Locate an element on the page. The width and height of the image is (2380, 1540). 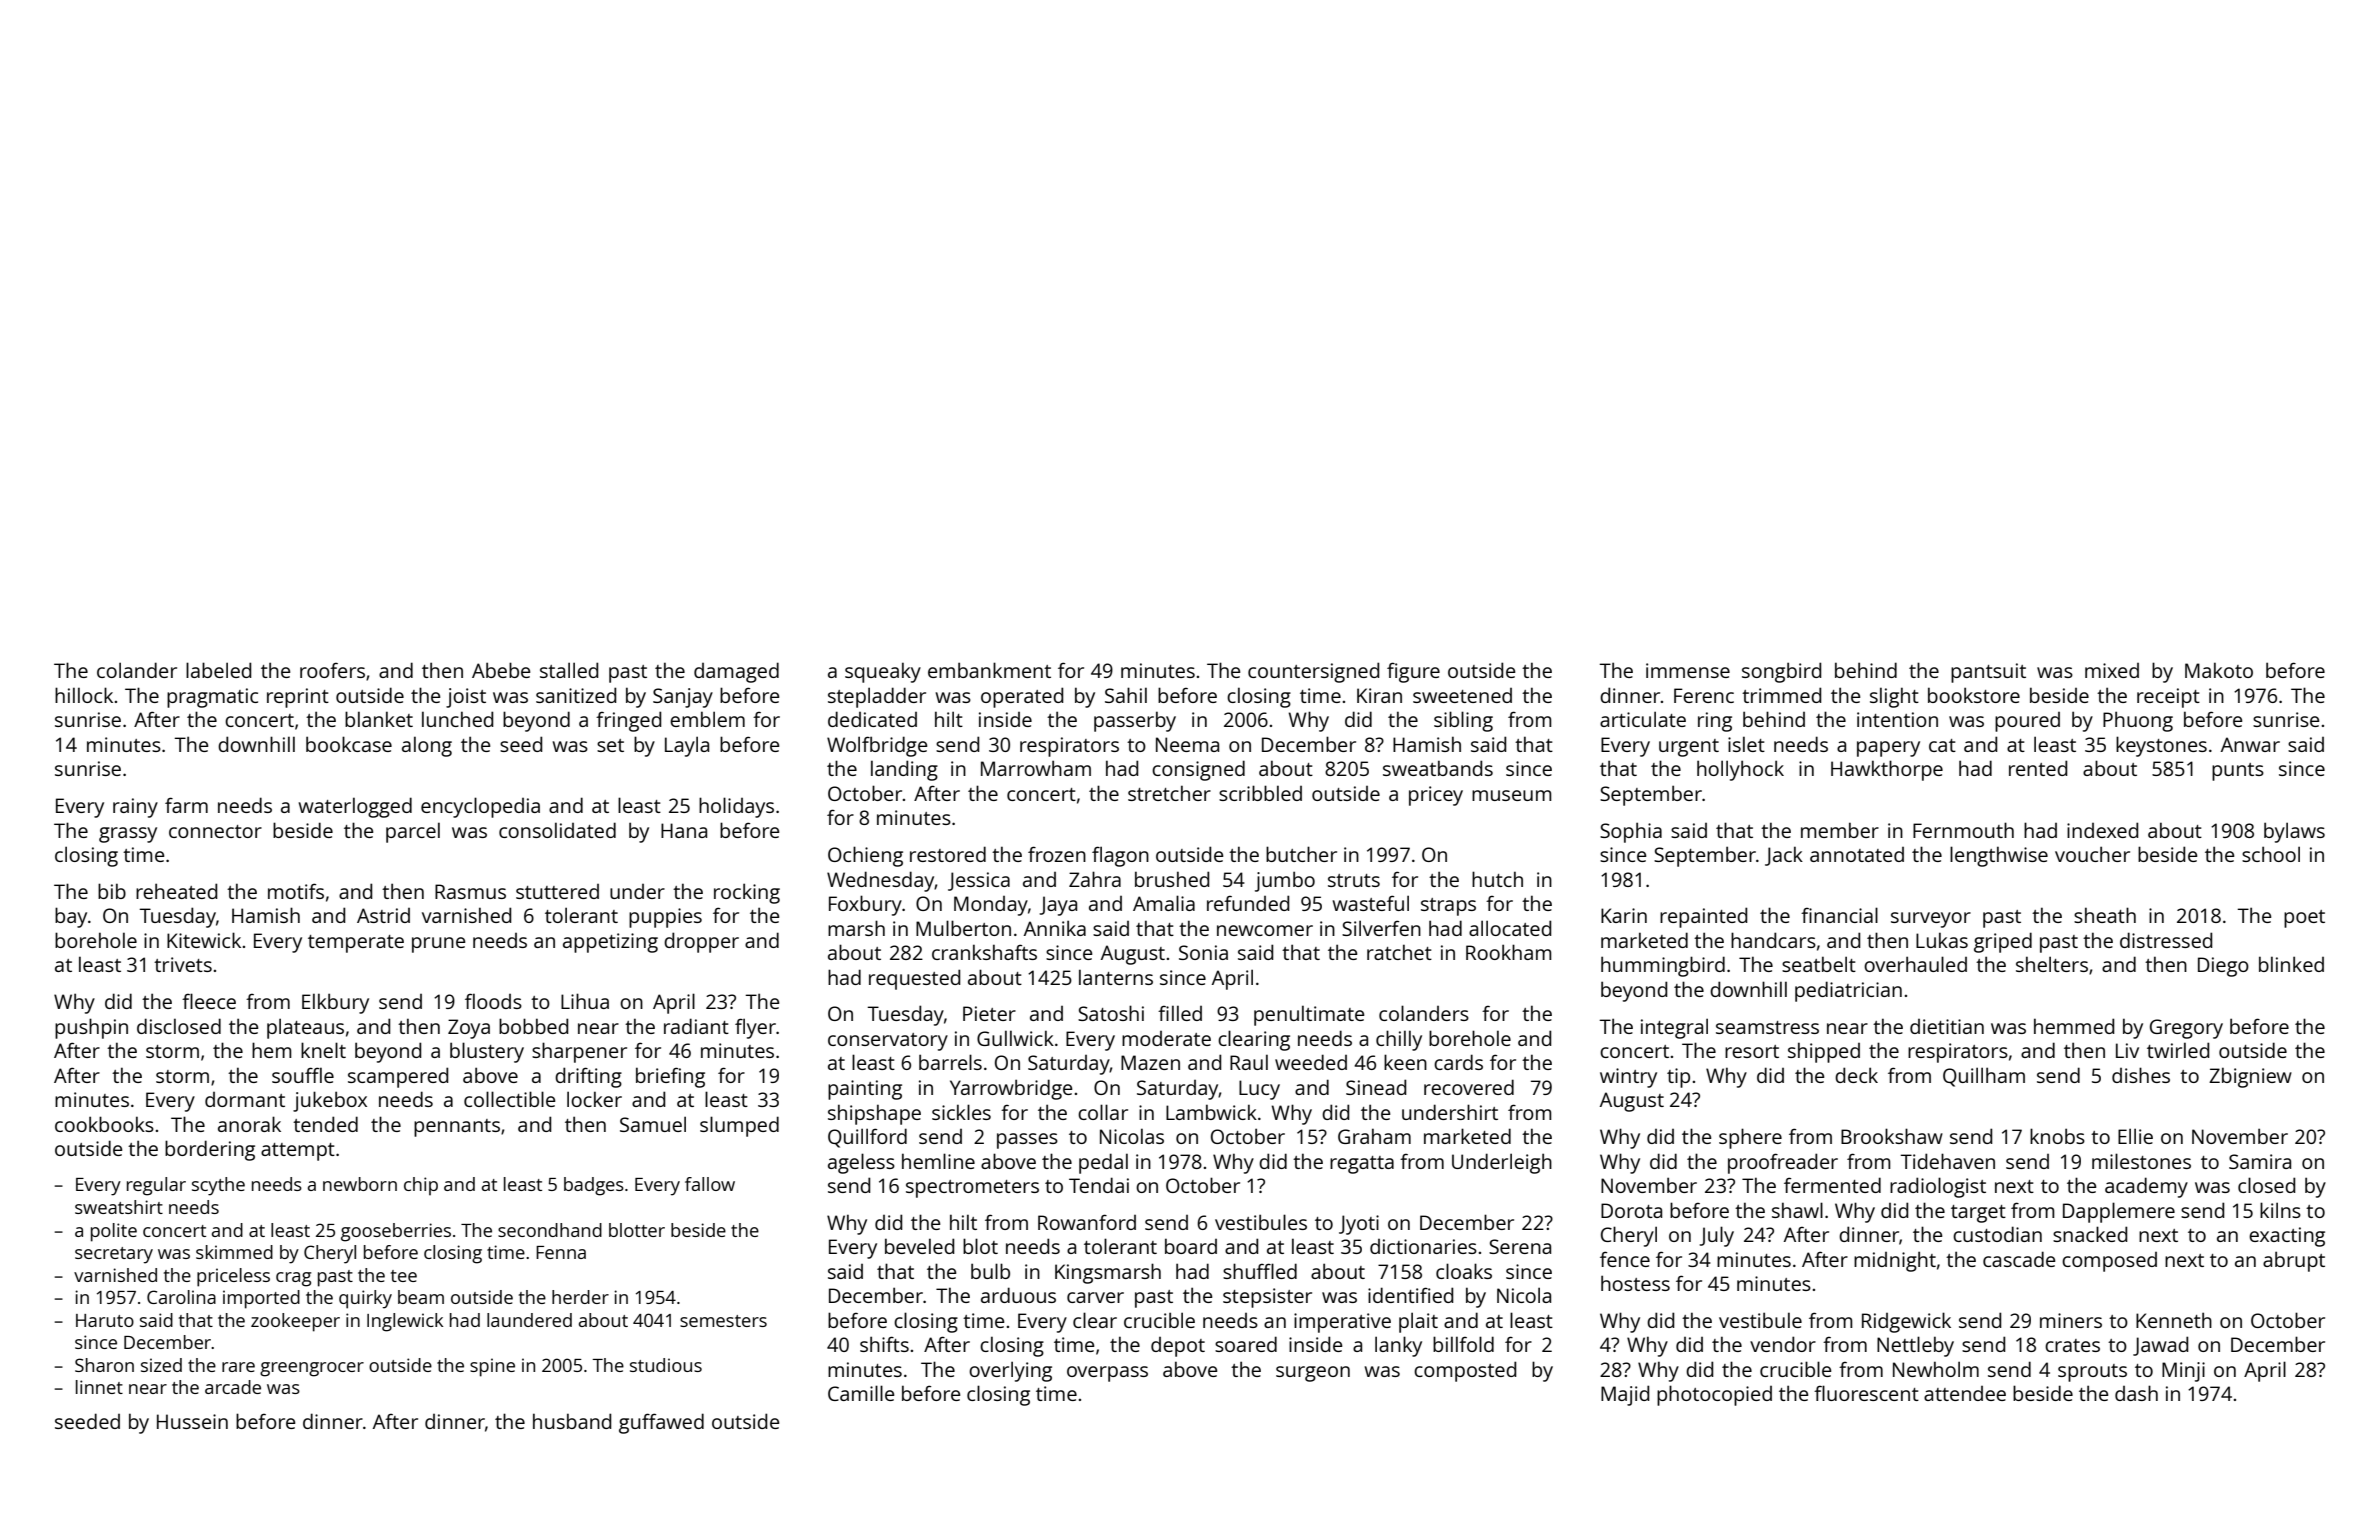
Brookshaw is located at coordinates (1892, 1136).
